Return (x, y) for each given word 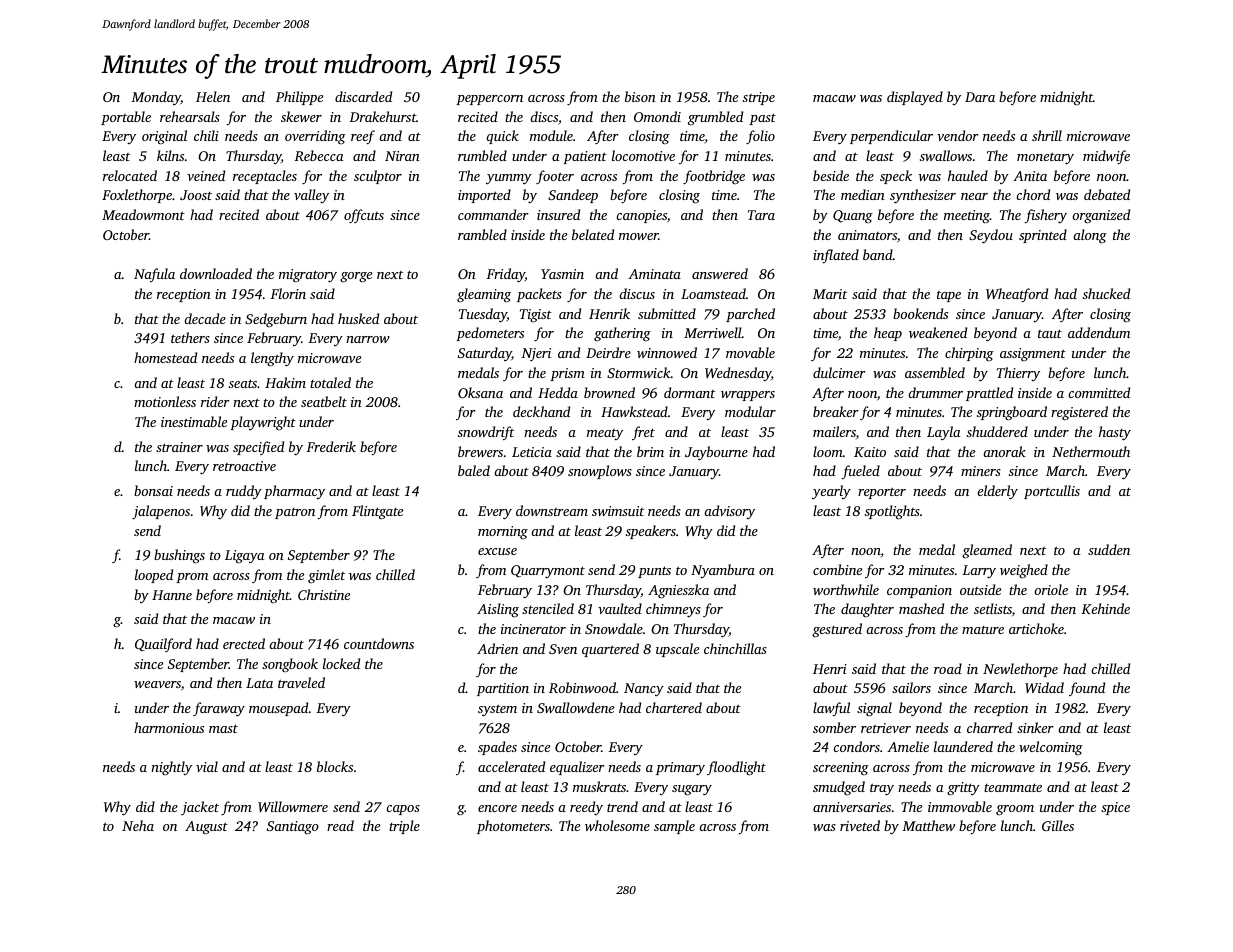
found (1087, 689)
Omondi (657, 116)
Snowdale (614, 628)
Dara (980, 97)
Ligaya (245, 557)
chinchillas (735, 648)
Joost (196, 195)
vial (207, 766)
